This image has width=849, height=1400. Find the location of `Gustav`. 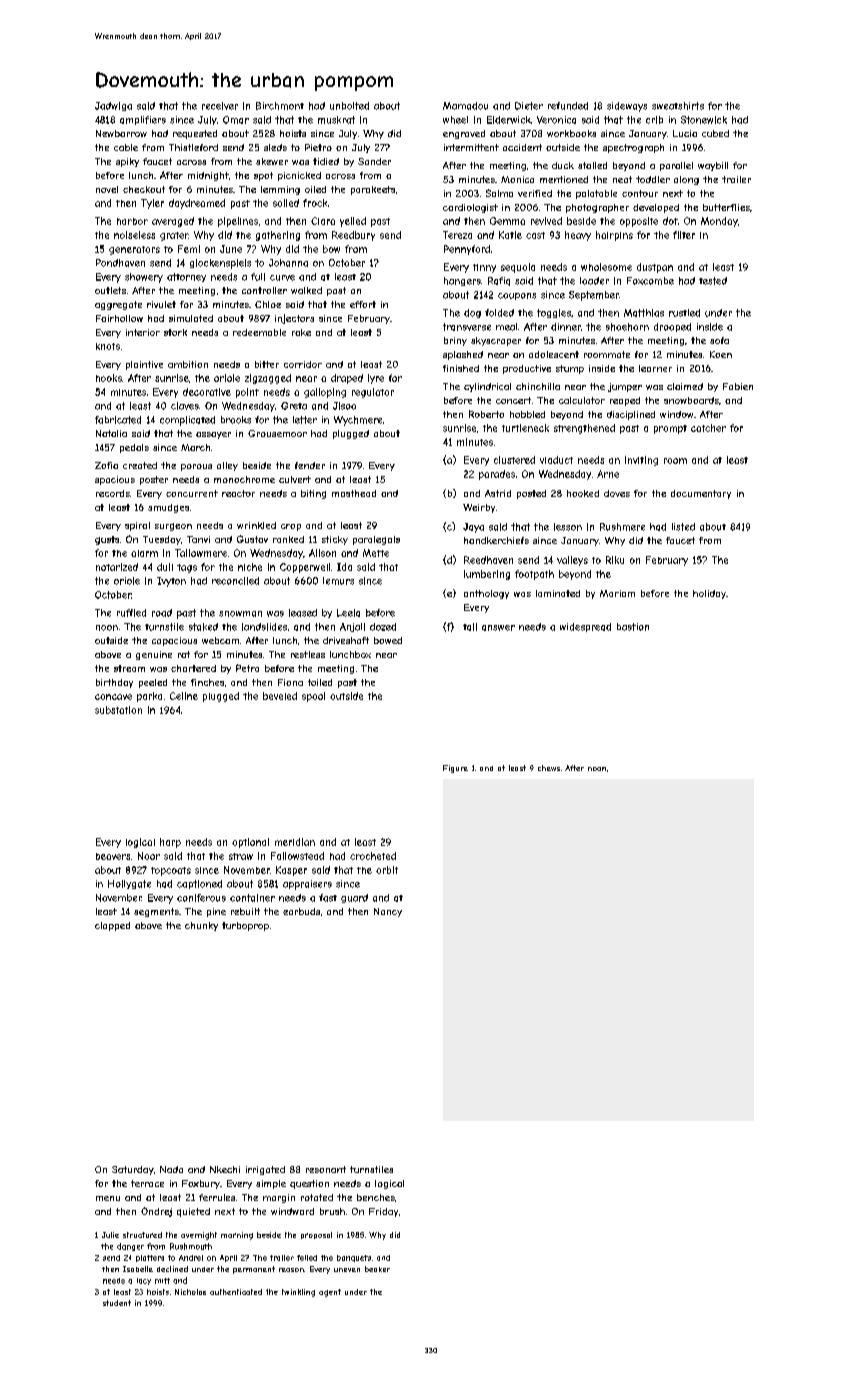

Gustav is located at coordinates (252, 539).
